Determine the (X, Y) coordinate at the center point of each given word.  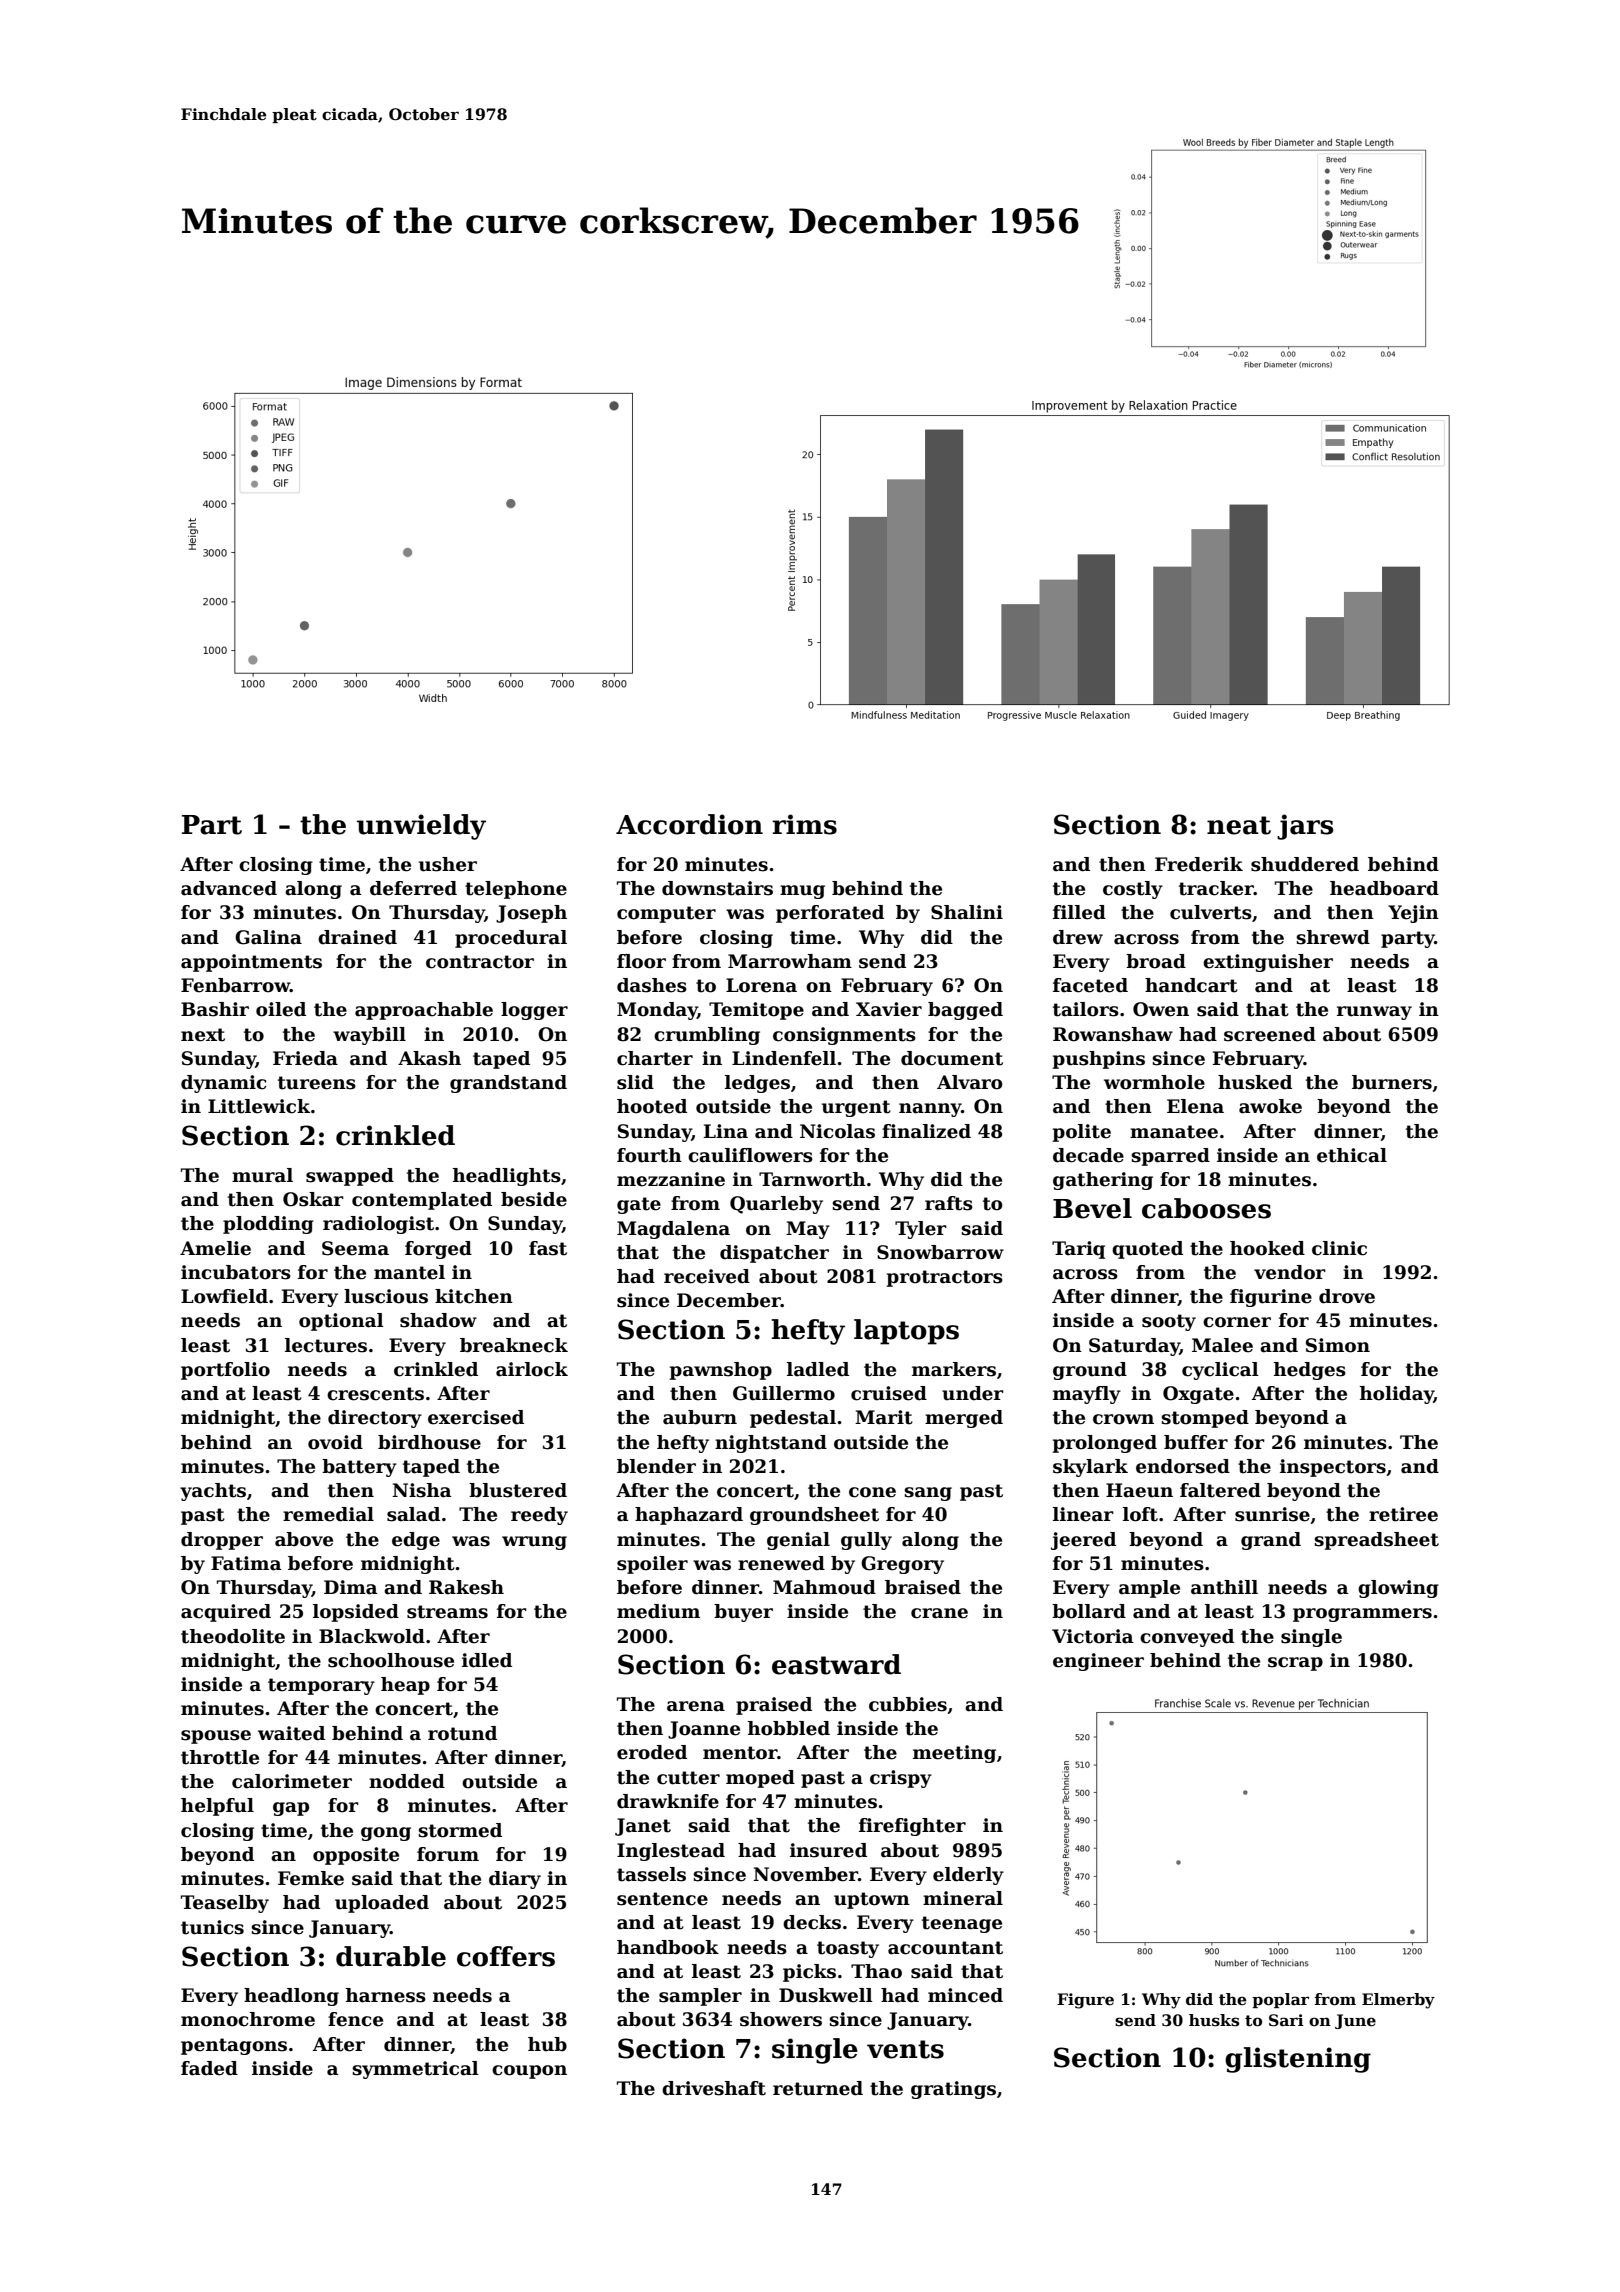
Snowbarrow (940, 1252)
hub (547, 2044)
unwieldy (421, 827)
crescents (375, 1394)
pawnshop (721, 1371)
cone (872, 1492)
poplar (1280, 2000)
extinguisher (1268, 963)
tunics (212, 1927)
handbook (668, 1947)
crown (1123, 1419)
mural (262, 1175)
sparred (1170, 1157)
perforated (830, 914)
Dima (350, 1587)
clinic (1339, 1248)
